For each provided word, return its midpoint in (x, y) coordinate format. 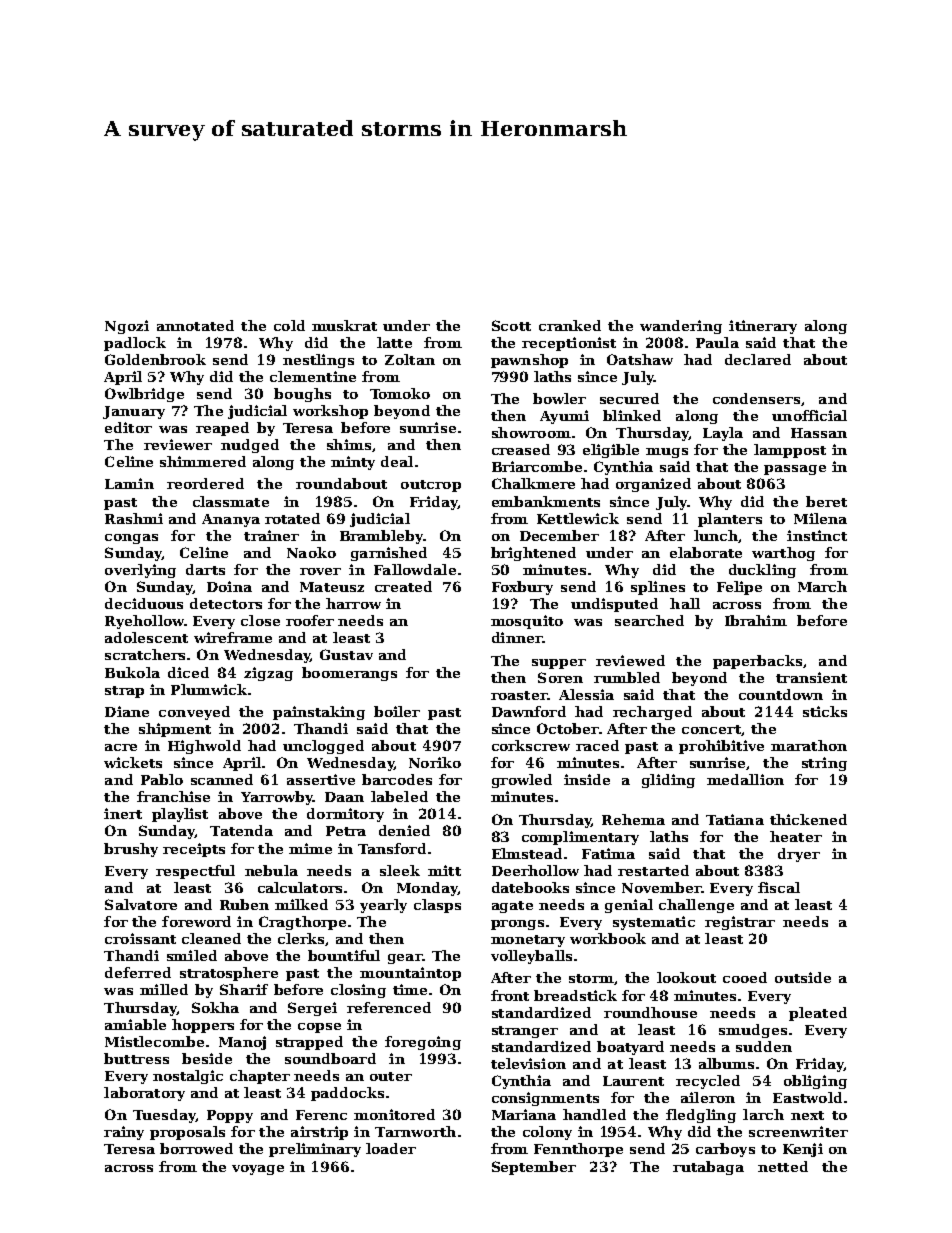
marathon (809, 745)
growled (522, 781)
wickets (133, 762)
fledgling (701, 1116)
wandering (681, 327)
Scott (511, 325)
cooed (745, 977)
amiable (135, 1024)
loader (391, 1148)
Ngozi (127, 327)
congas (131, 539)
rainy (124, 1133)
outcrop (431, 486)
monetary (528, 941)
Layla (723, 434)
